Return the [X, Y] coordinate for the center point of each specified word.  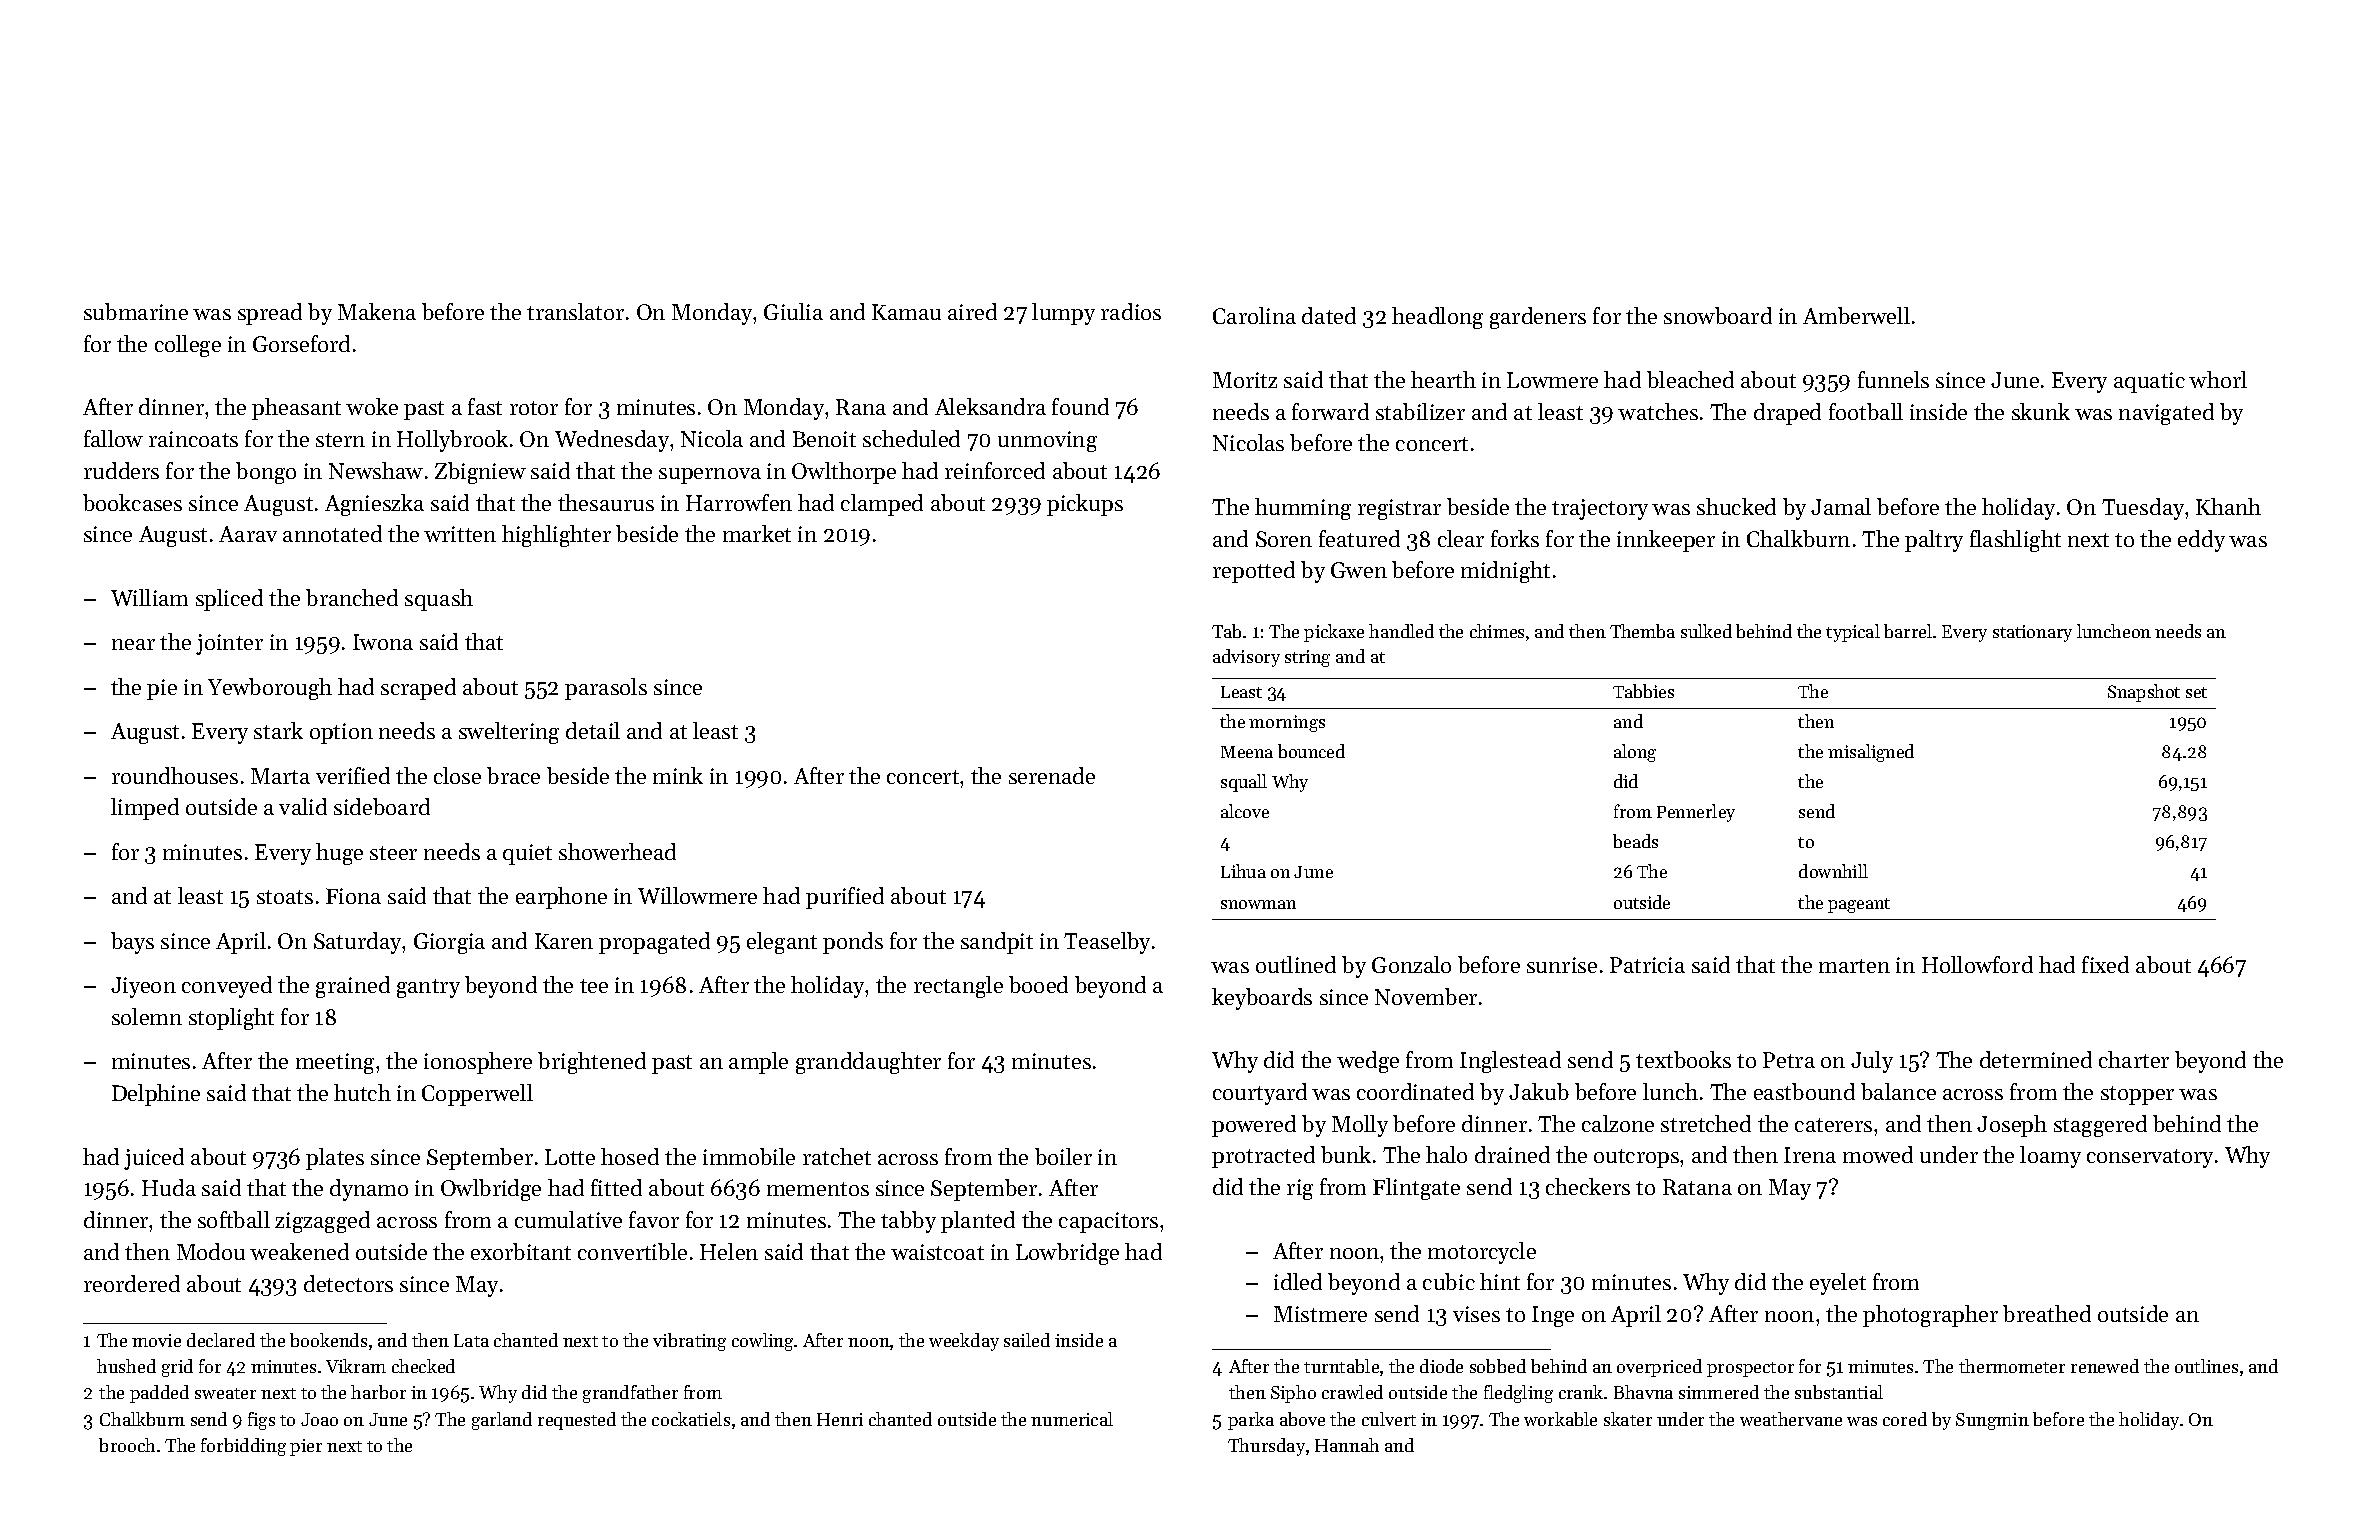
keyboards [1262, 999]
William [149, 597]
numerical [1072, 1419]
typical [1853, 633]
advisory [1246, 658]
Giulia [793, 311]
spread [270, 314]
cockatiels [691, 1419]
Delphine [156, 1095]
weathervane [1791, 1419]
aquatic [2149, 382]
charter [2134, 1059]
